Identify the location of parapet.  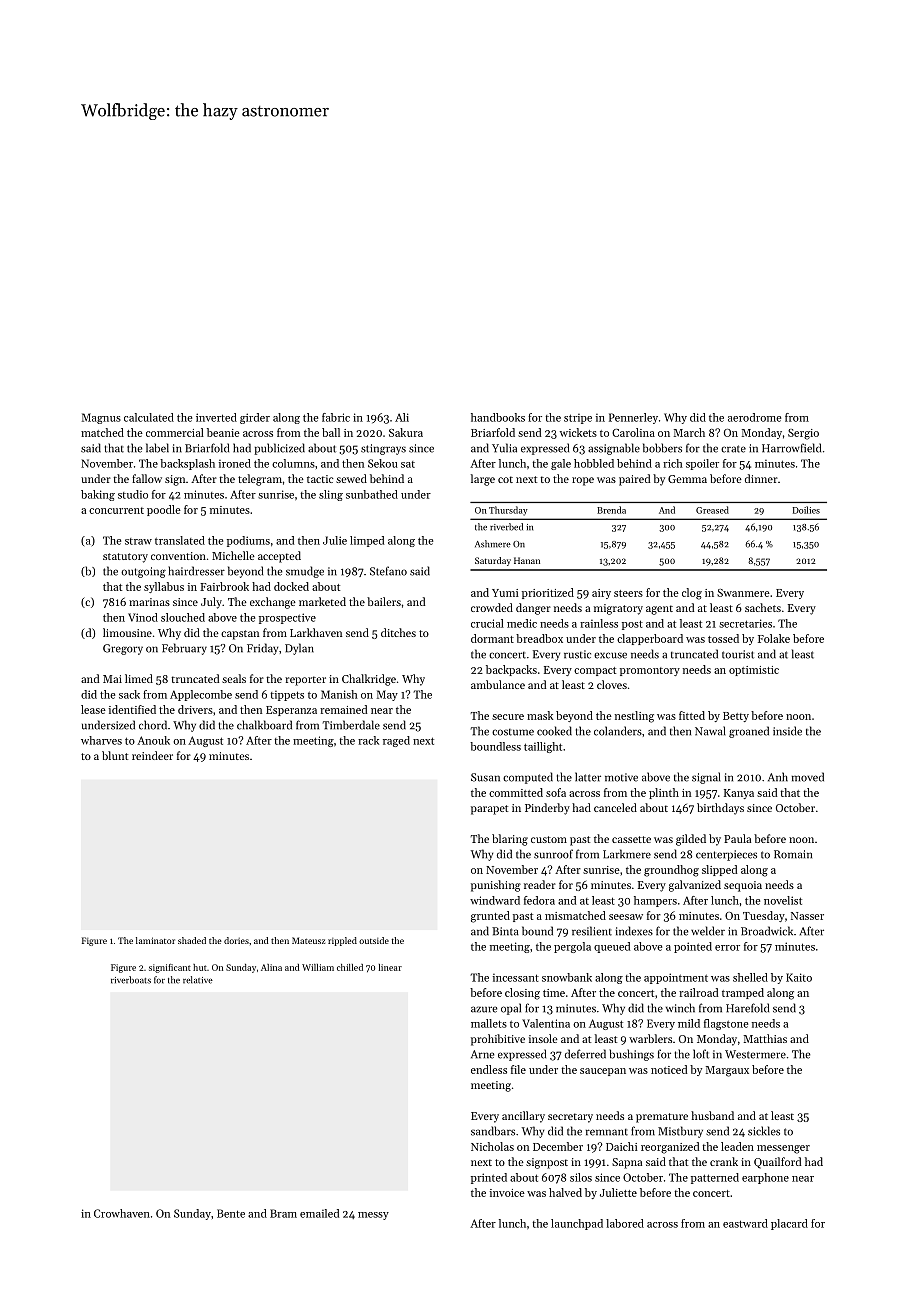
(489, 810).
